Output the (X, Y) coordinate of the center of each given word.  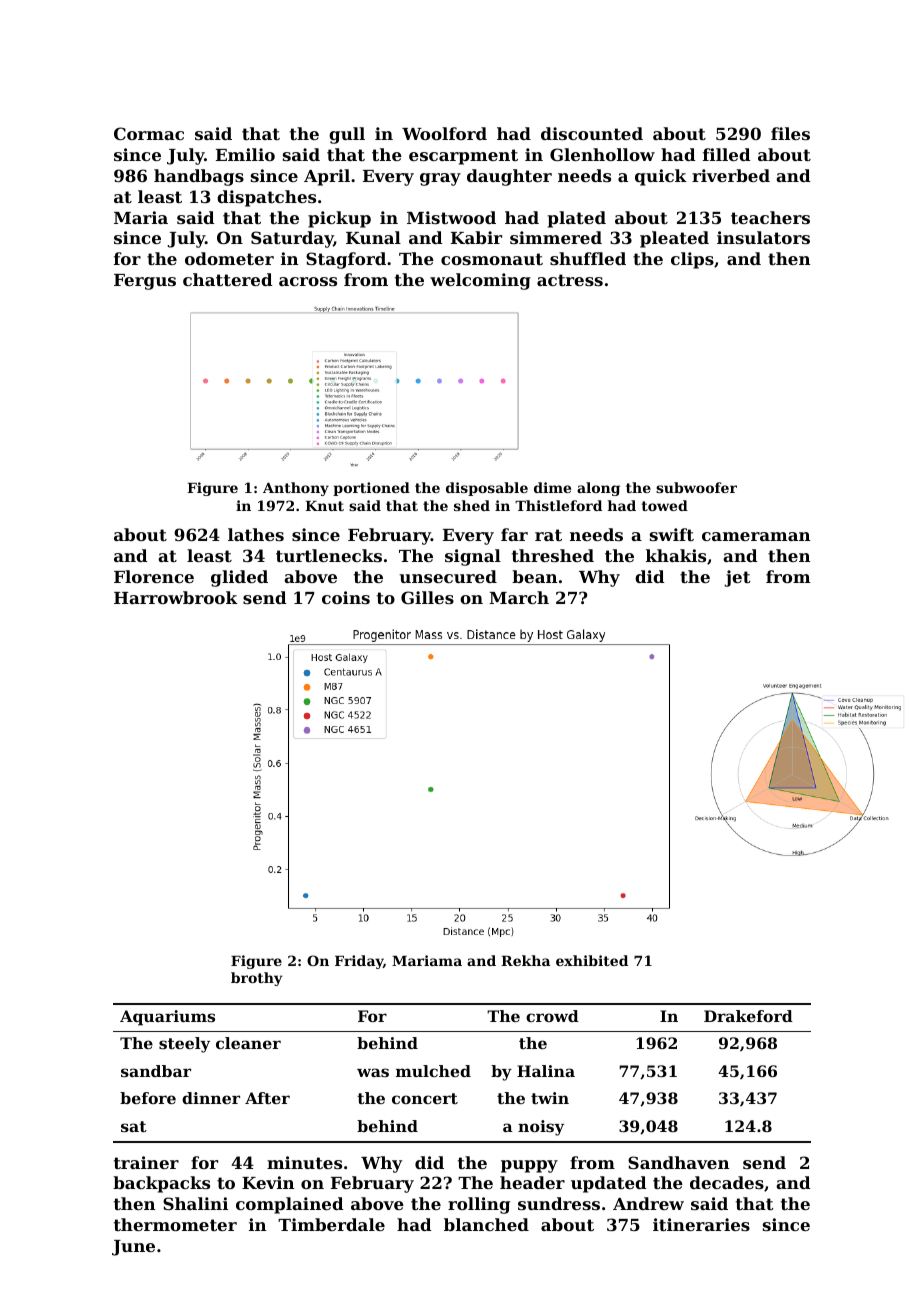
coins (346, 597)
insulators (763, 237)
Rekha (525, 960)
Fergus (145, 282)
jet (737, 578)
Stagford (346, 260)
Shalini (195, 1203)
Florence (154, 576)
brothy (257, 979)
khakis (676, 555)
